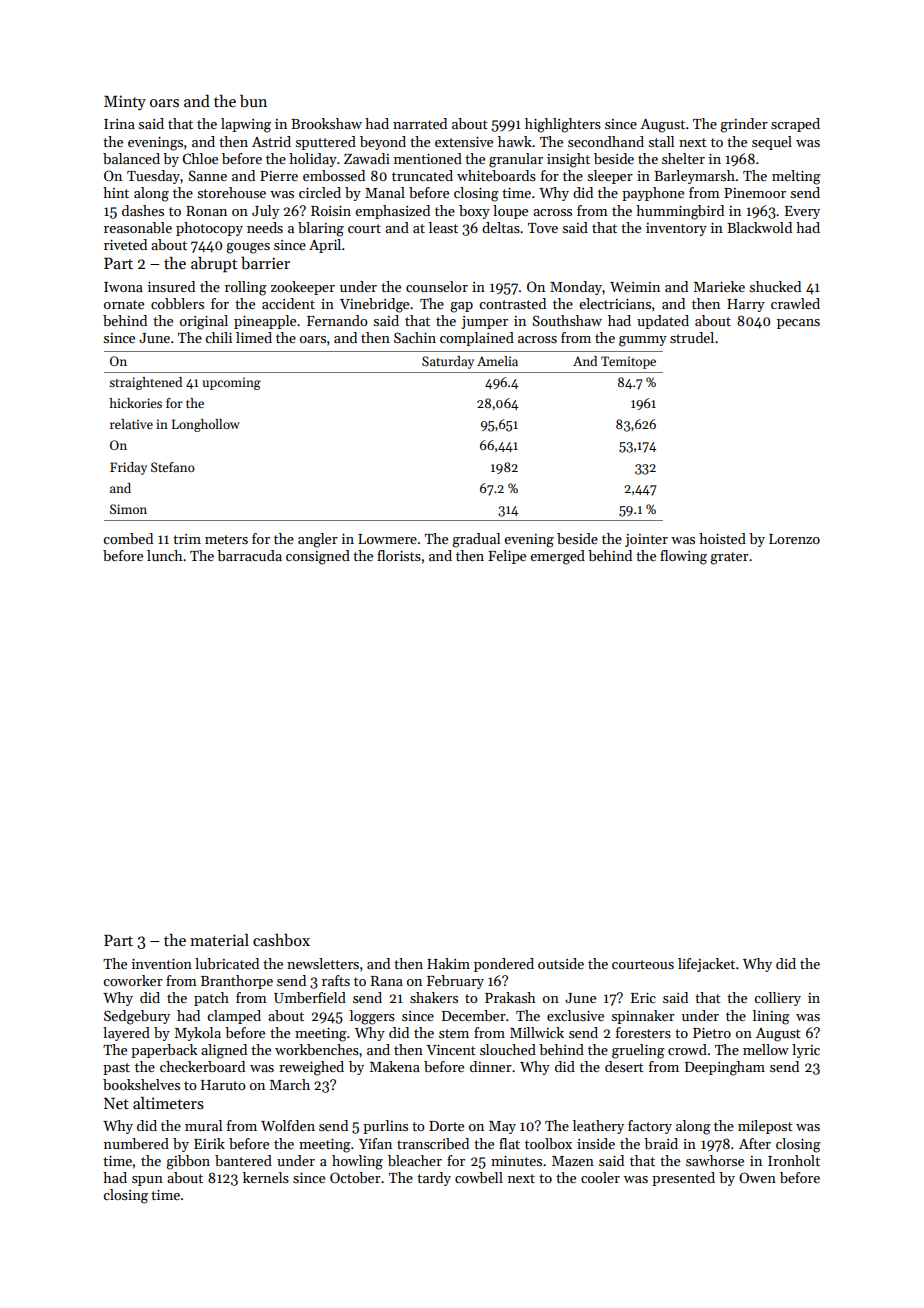  What do you see at coordinates (253, 101) in the document?
I see `bun` at bounding box center [253, 101].
